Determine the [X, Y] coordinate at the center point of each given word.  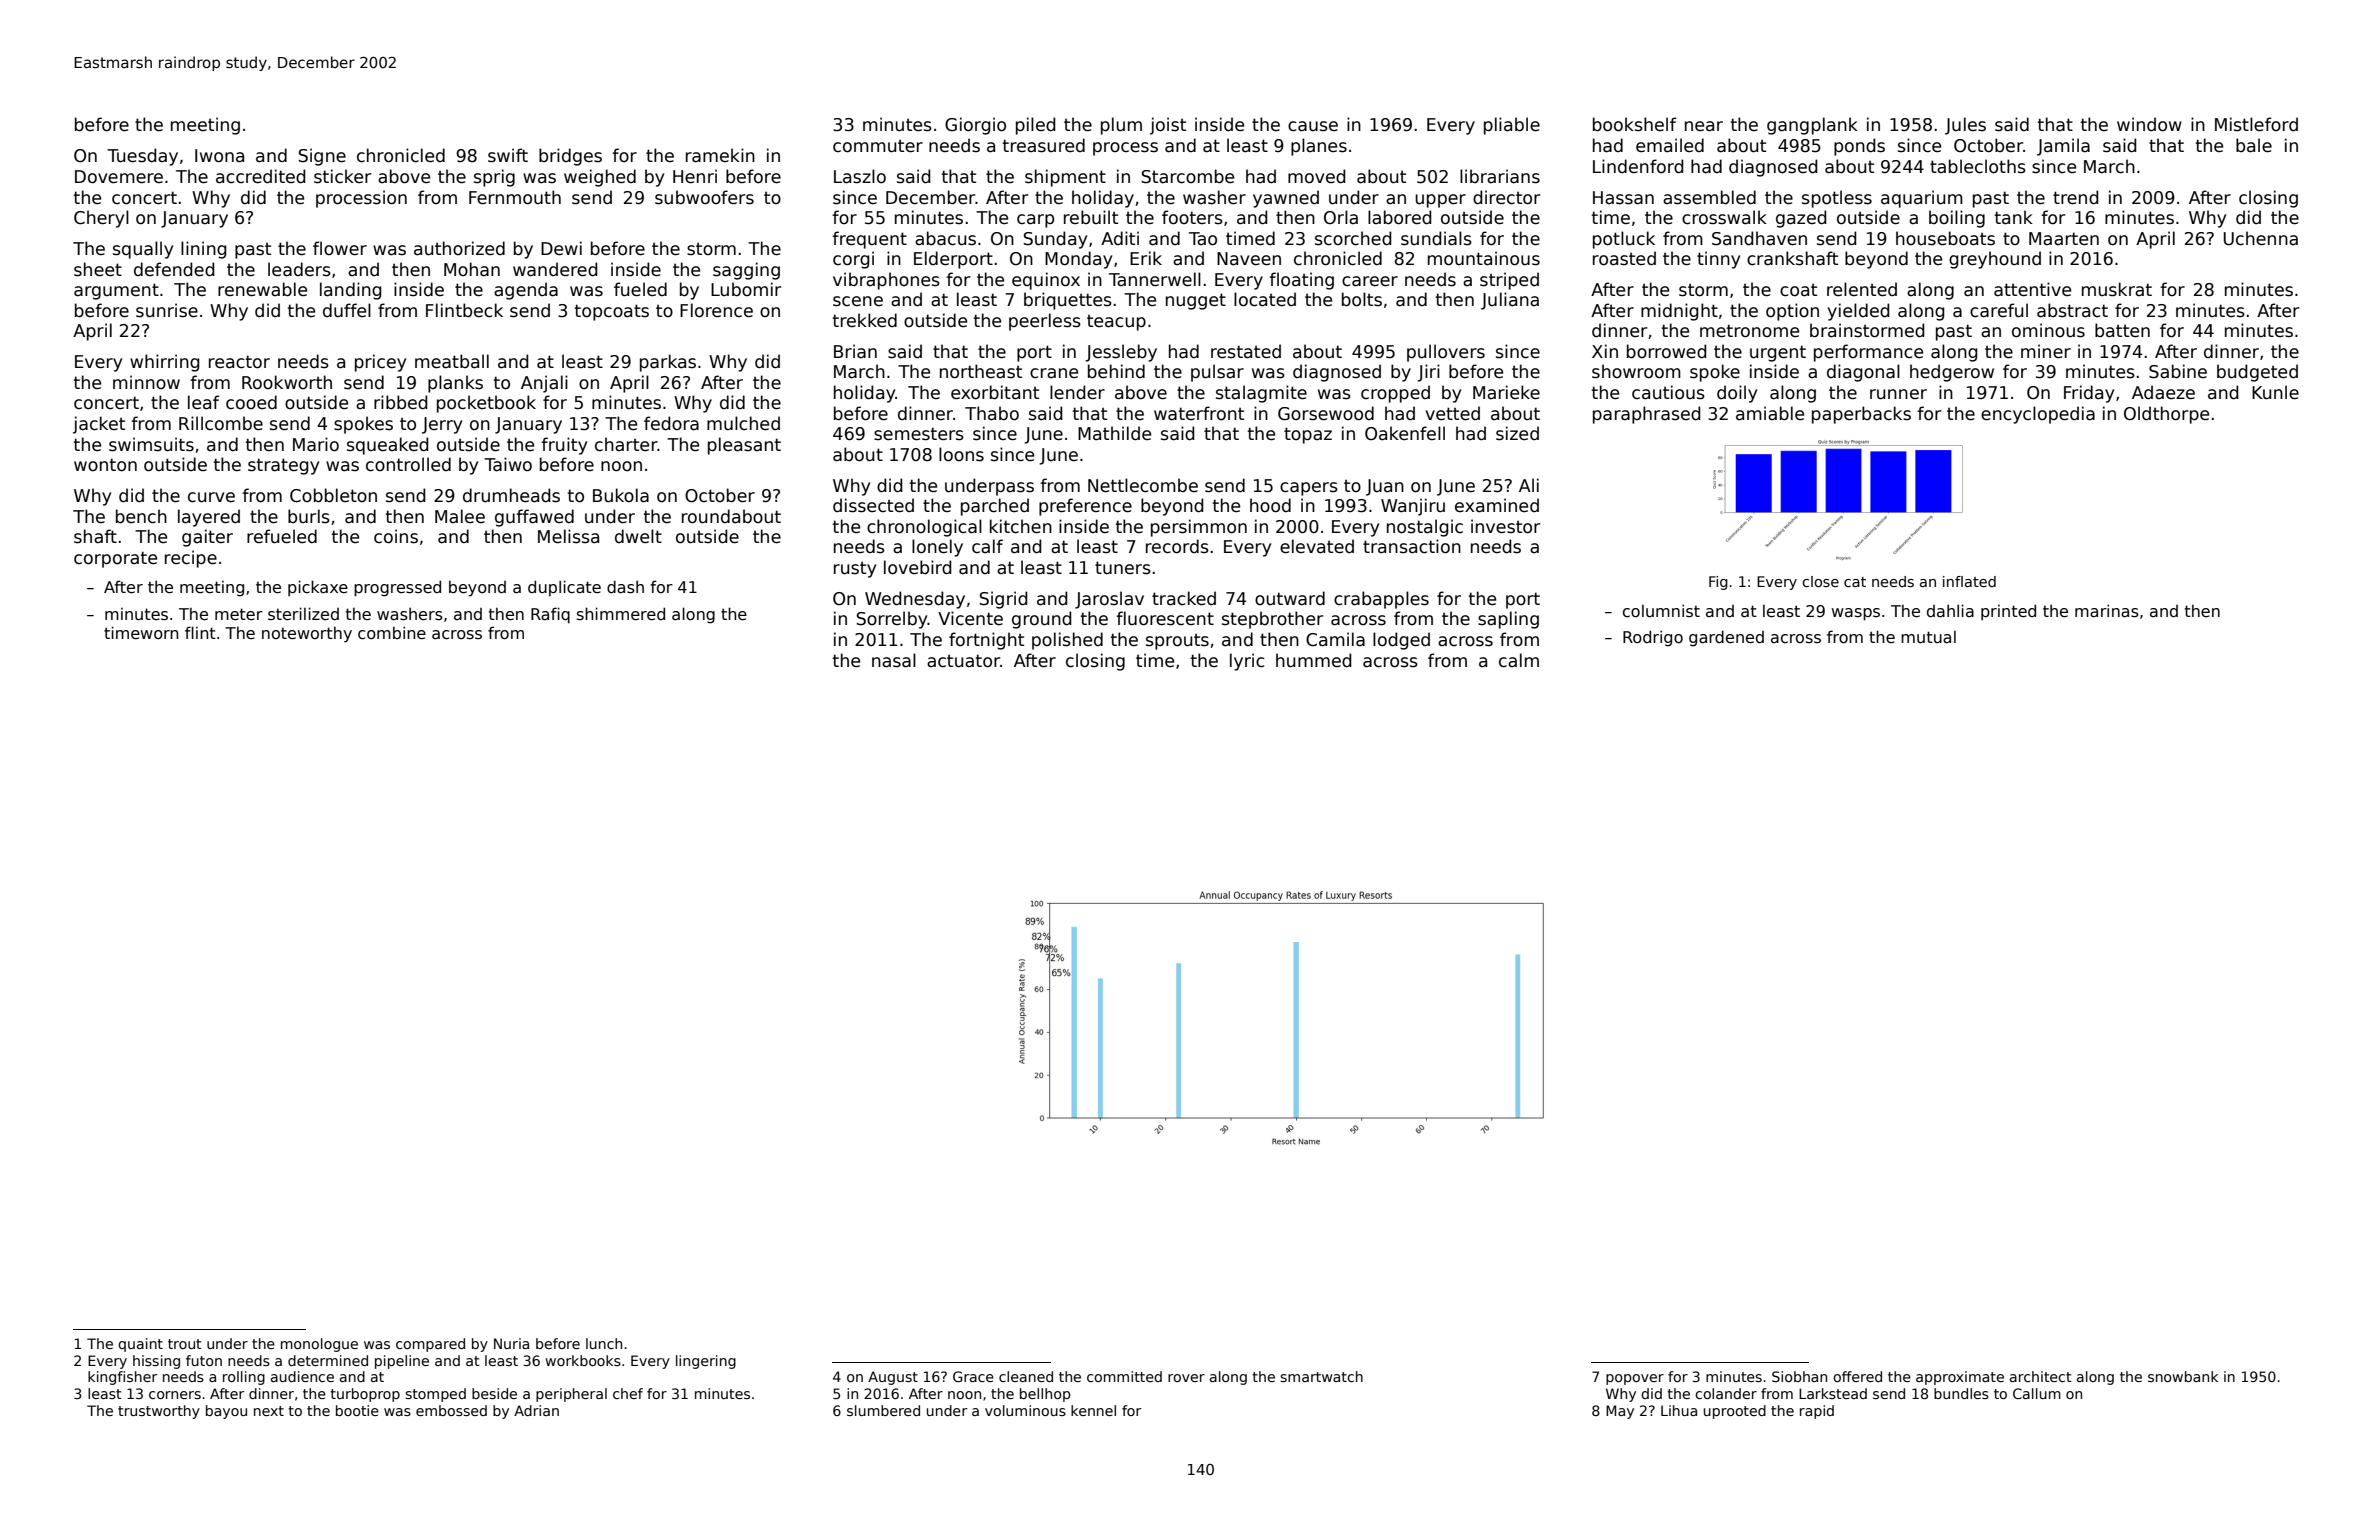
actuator [963, 661]
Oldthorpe [2166, 415]
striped [1509, 281]
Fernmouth [515, 197]
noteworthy [307, 634]
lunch [604, 1343]
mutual [1928, 637]
